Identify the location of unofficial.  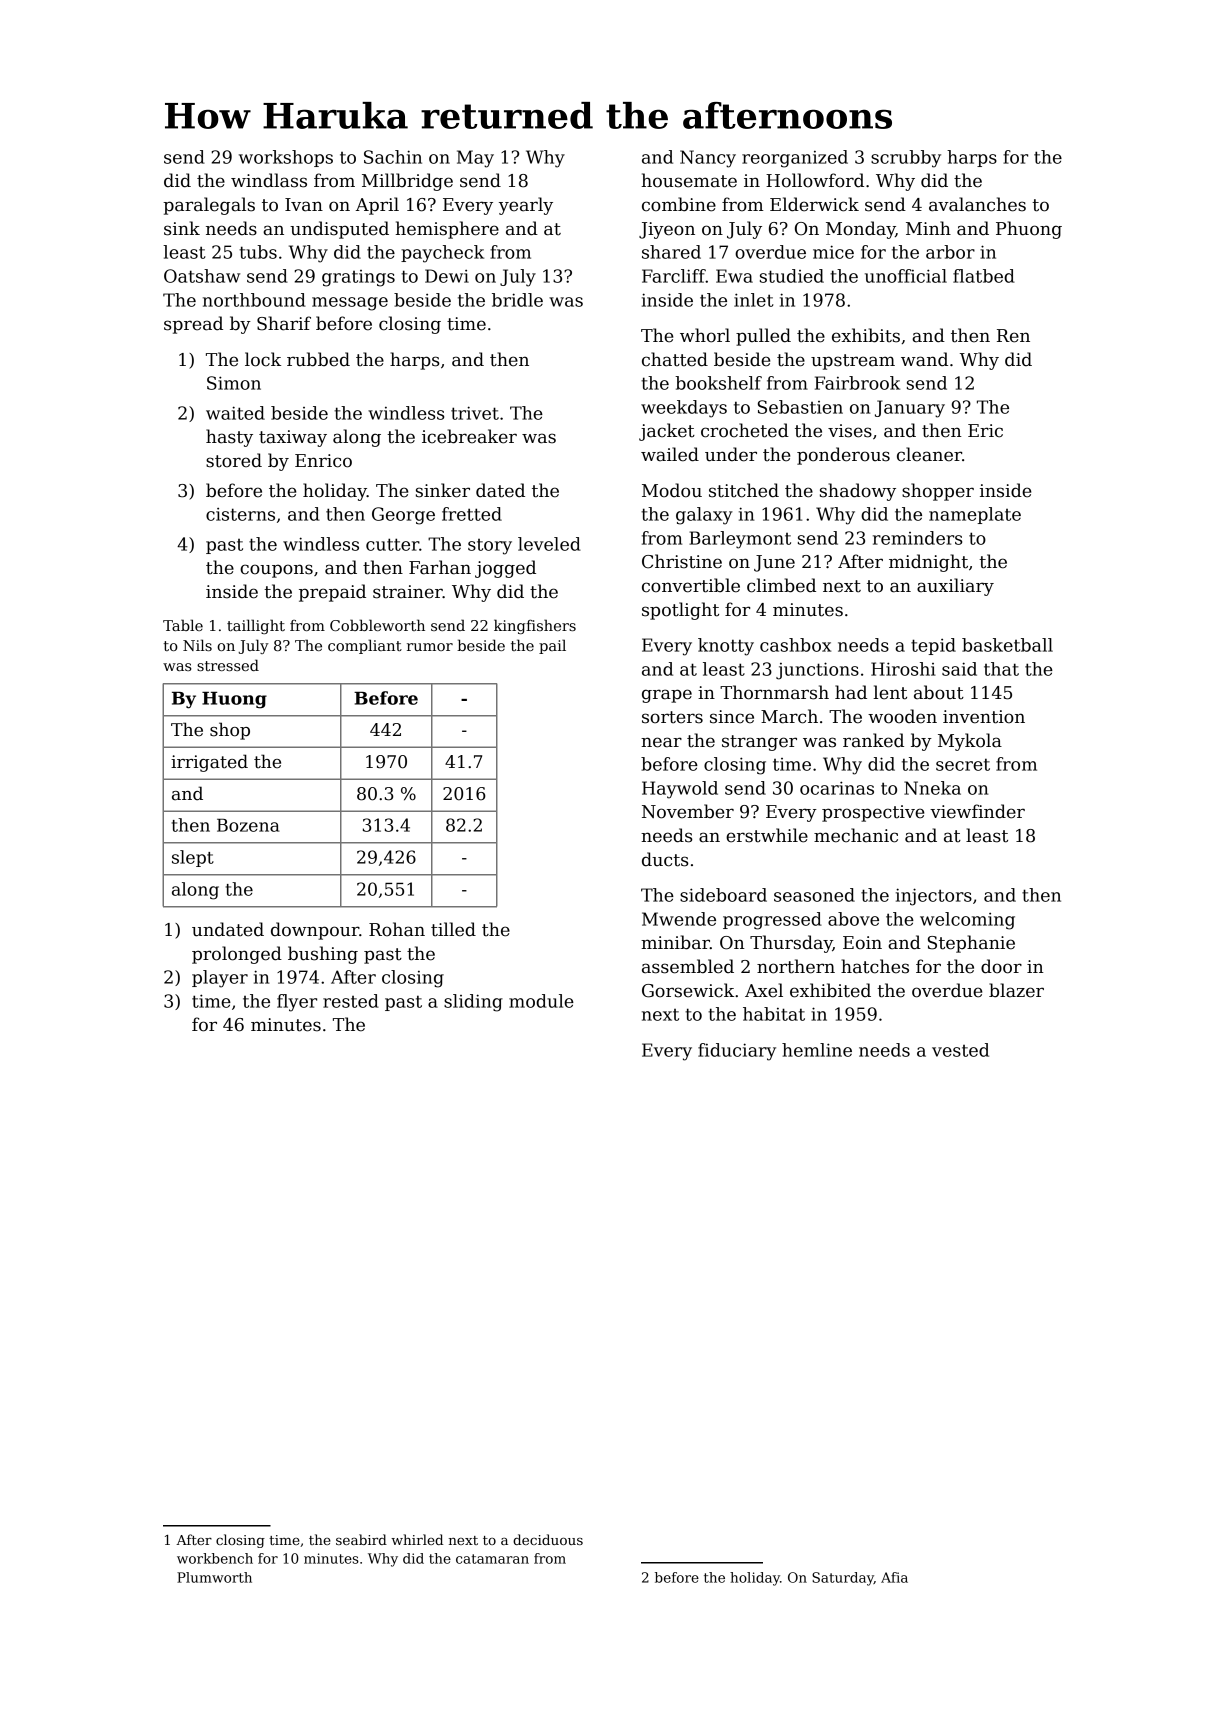
(906, 276).
